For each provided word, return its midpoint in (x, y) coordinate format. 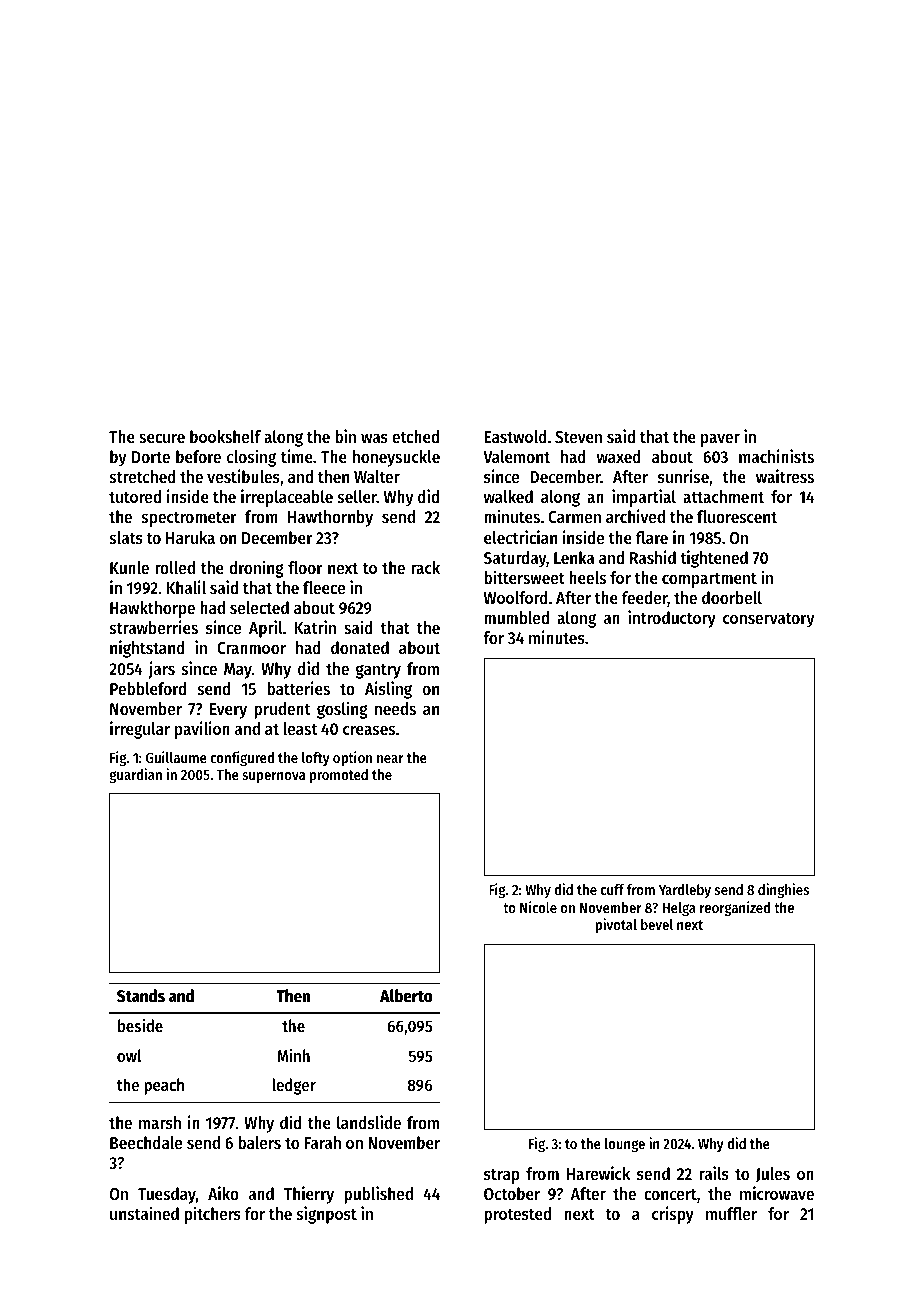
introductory (672, 619)
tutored (135, 496)
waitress (785, 476)
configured (242, 758)
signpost (327, 1215)
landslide (369, 1122)
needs (395, 708)
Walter (377, 476)
